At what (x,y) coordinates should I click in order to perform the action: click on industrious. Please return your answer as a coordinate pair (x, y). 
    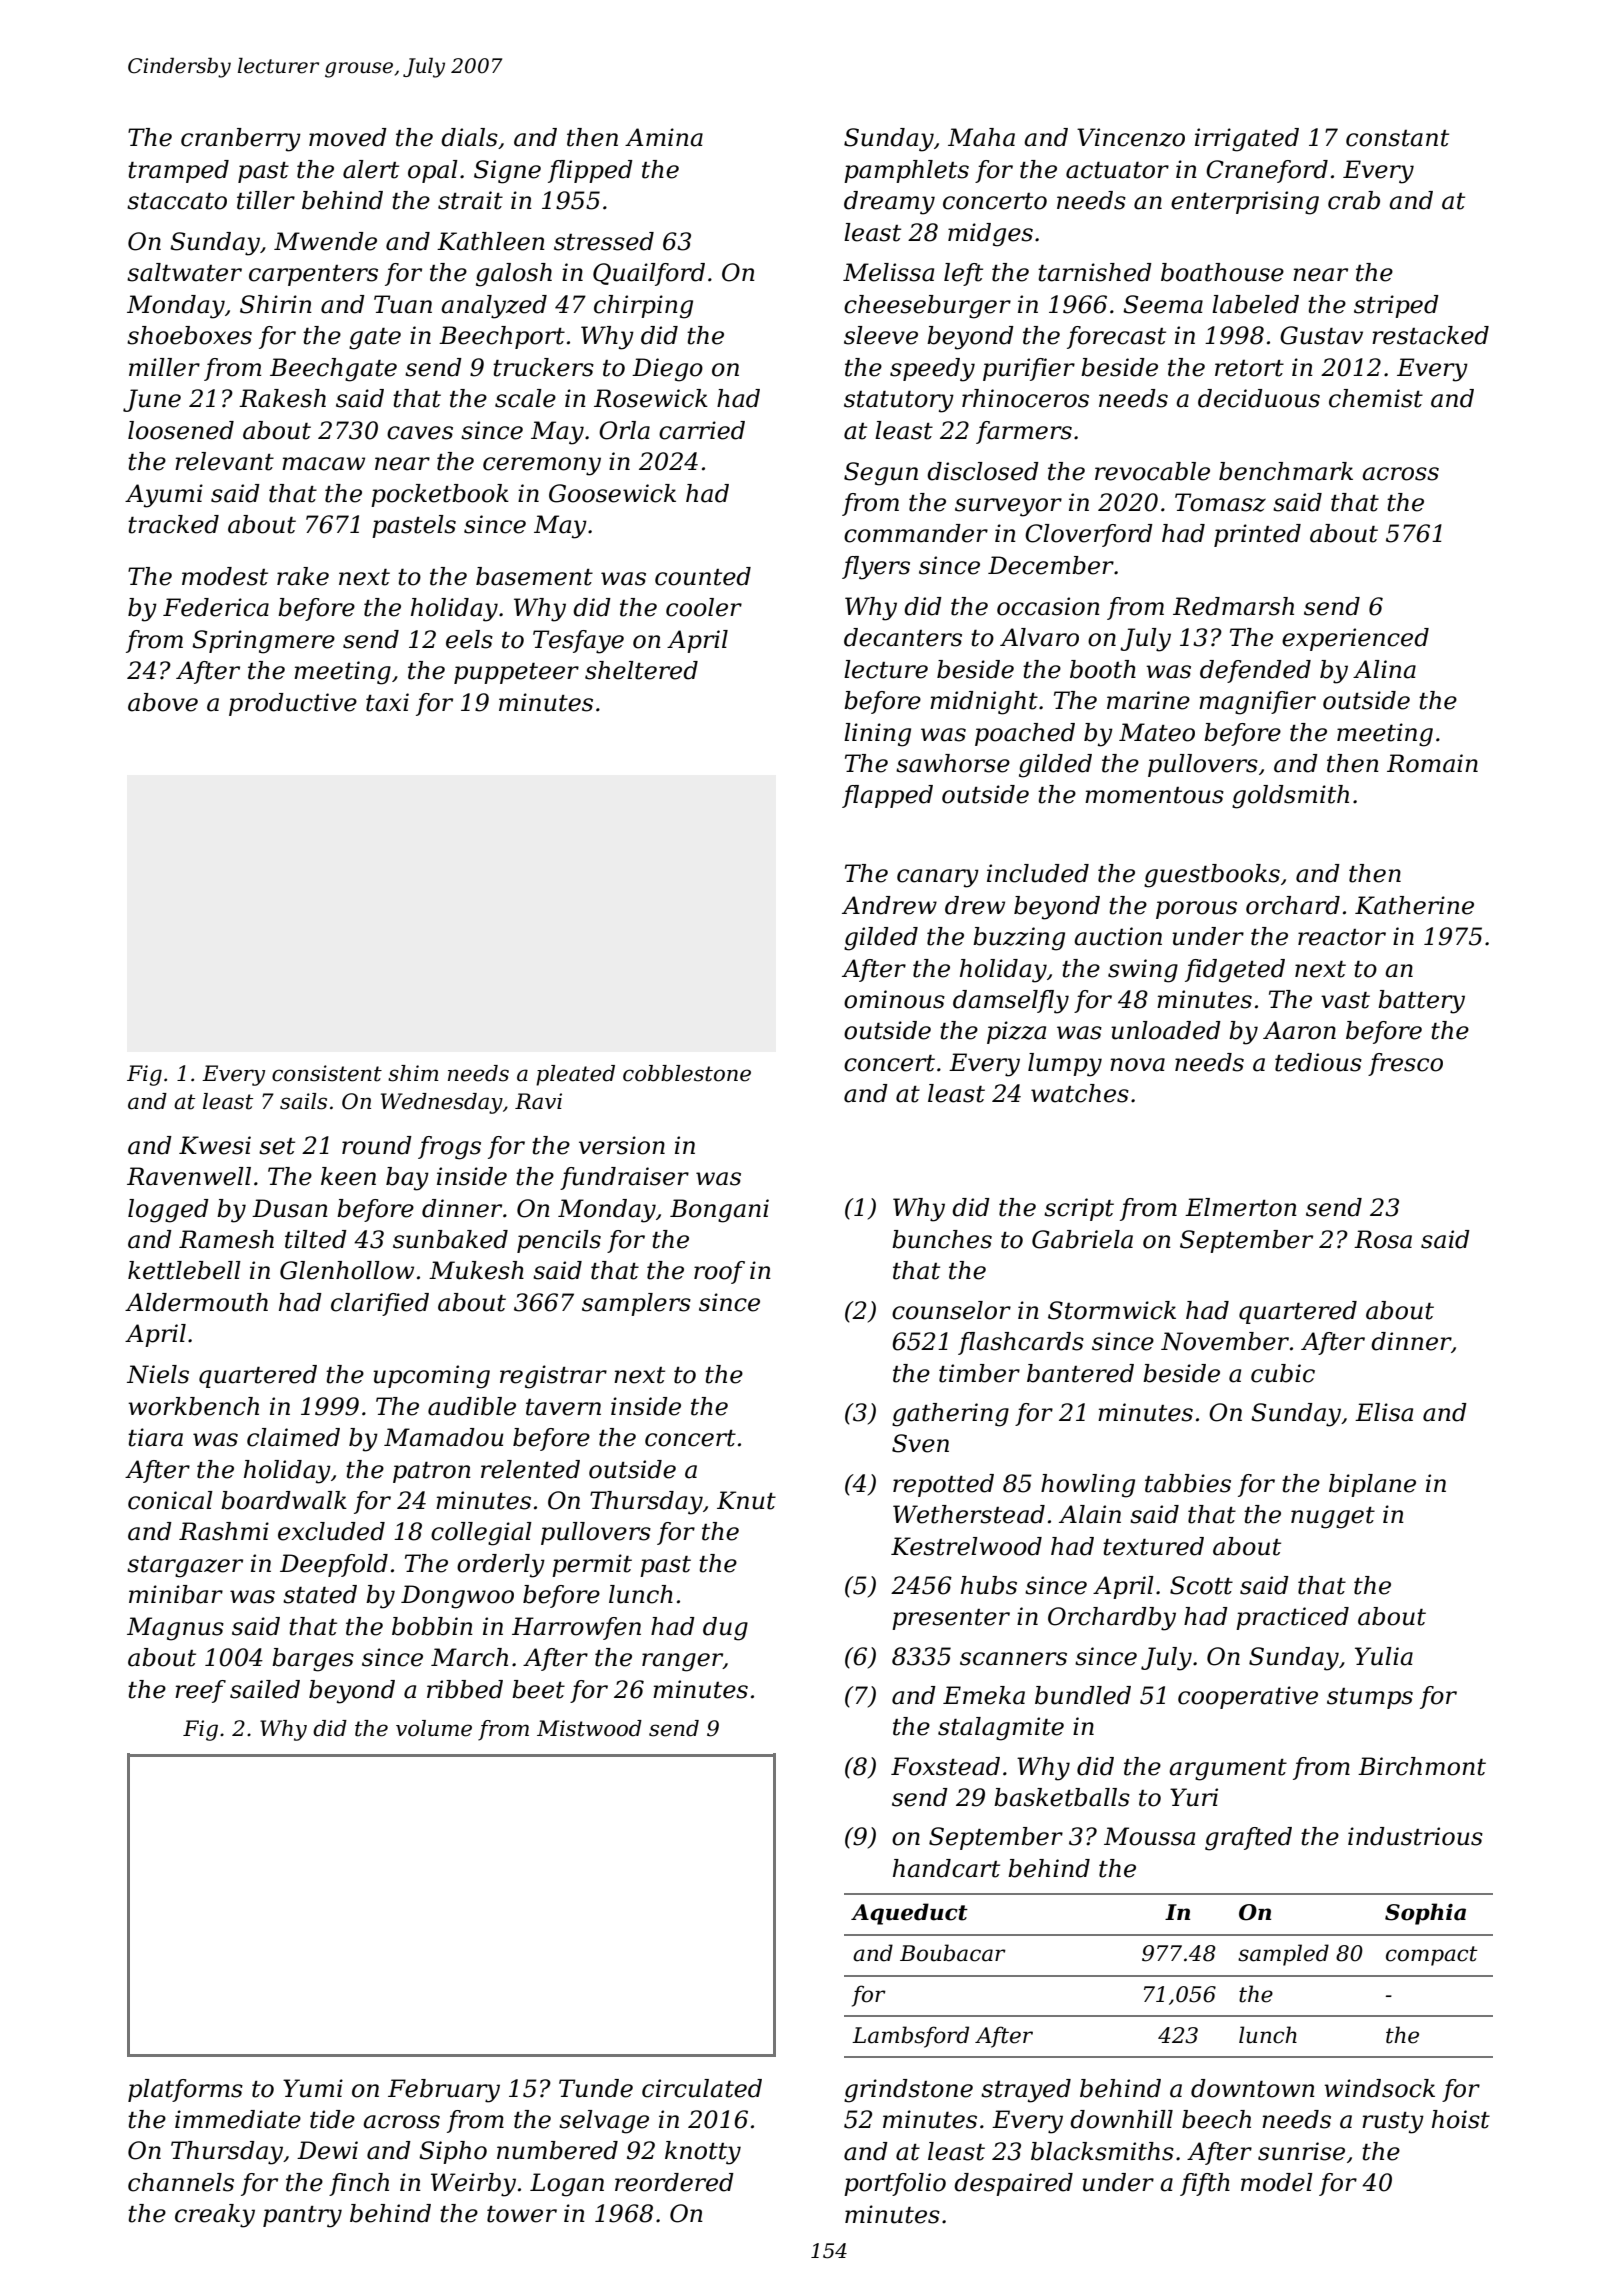
    Looking at the image, I should click on (1415, 1836).
